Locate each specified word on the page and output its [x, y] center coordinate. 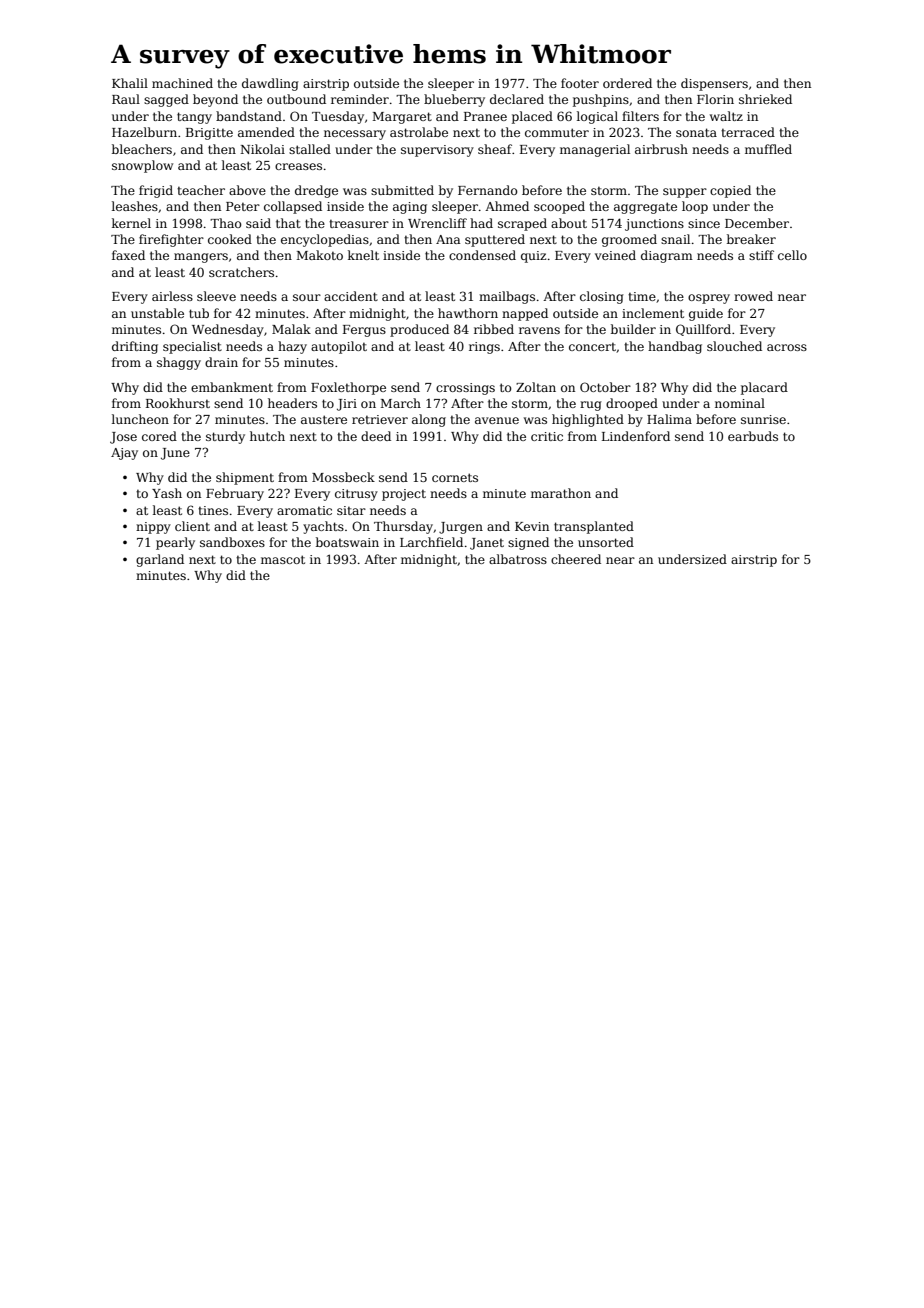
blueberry [454, 100]
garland [160, 560]
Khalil [130, 83]
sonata [696, 132]
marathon [561, 493]
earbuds [753, 436]
